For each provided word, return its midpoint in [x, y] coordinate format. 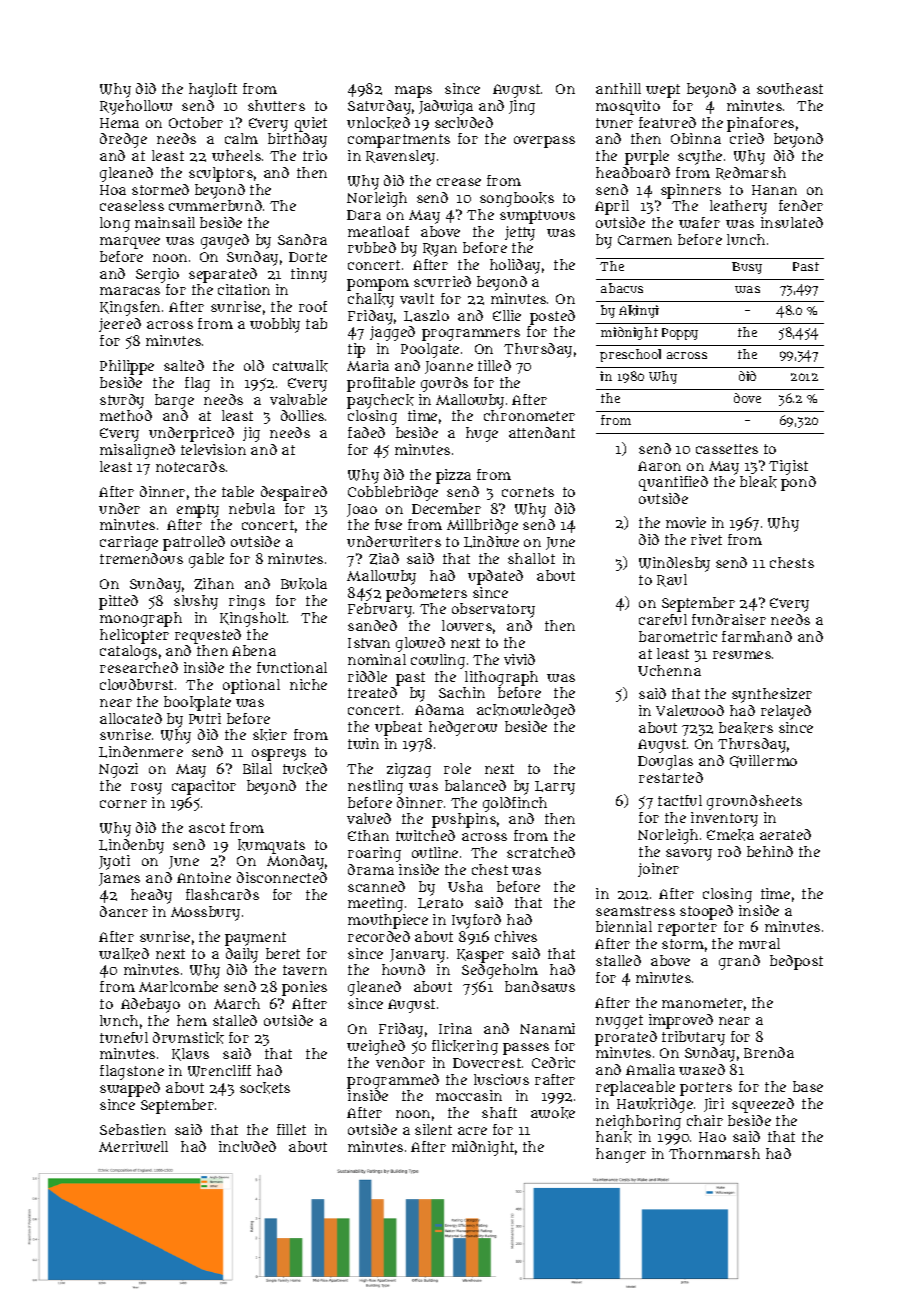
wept [663, 91]
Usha [465, 886]
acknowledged [526, 711]
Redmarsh [751, 173]
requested [208, 636]
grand [739, 962]
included [247, 1146]
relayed [786, 712]
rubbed [372, 247]
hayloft [213, 90]
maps [413, 92]
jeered [120, 325]
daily [242, 955]
